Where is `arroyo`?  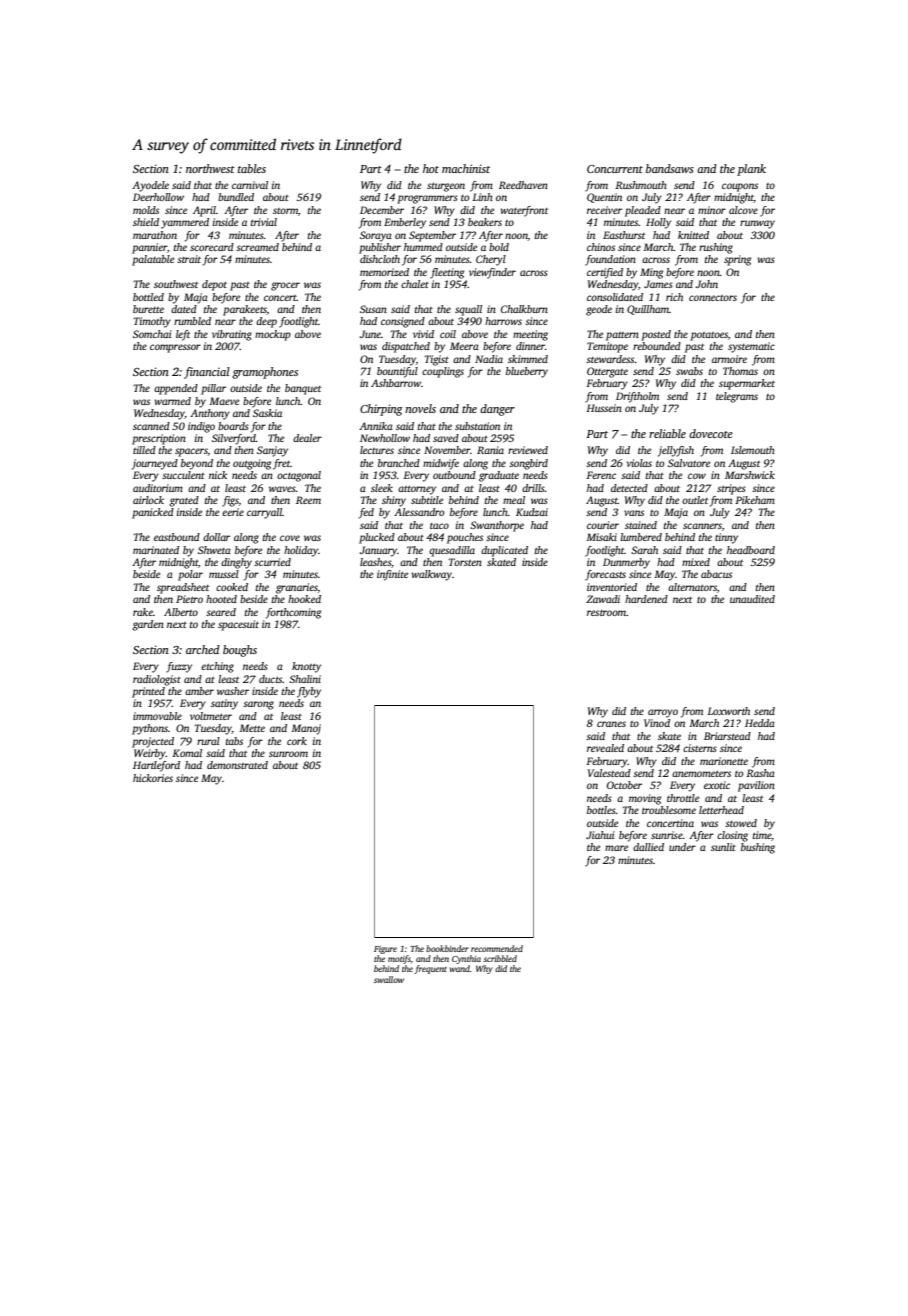
arroyo is located at coordinates (663, 713).
